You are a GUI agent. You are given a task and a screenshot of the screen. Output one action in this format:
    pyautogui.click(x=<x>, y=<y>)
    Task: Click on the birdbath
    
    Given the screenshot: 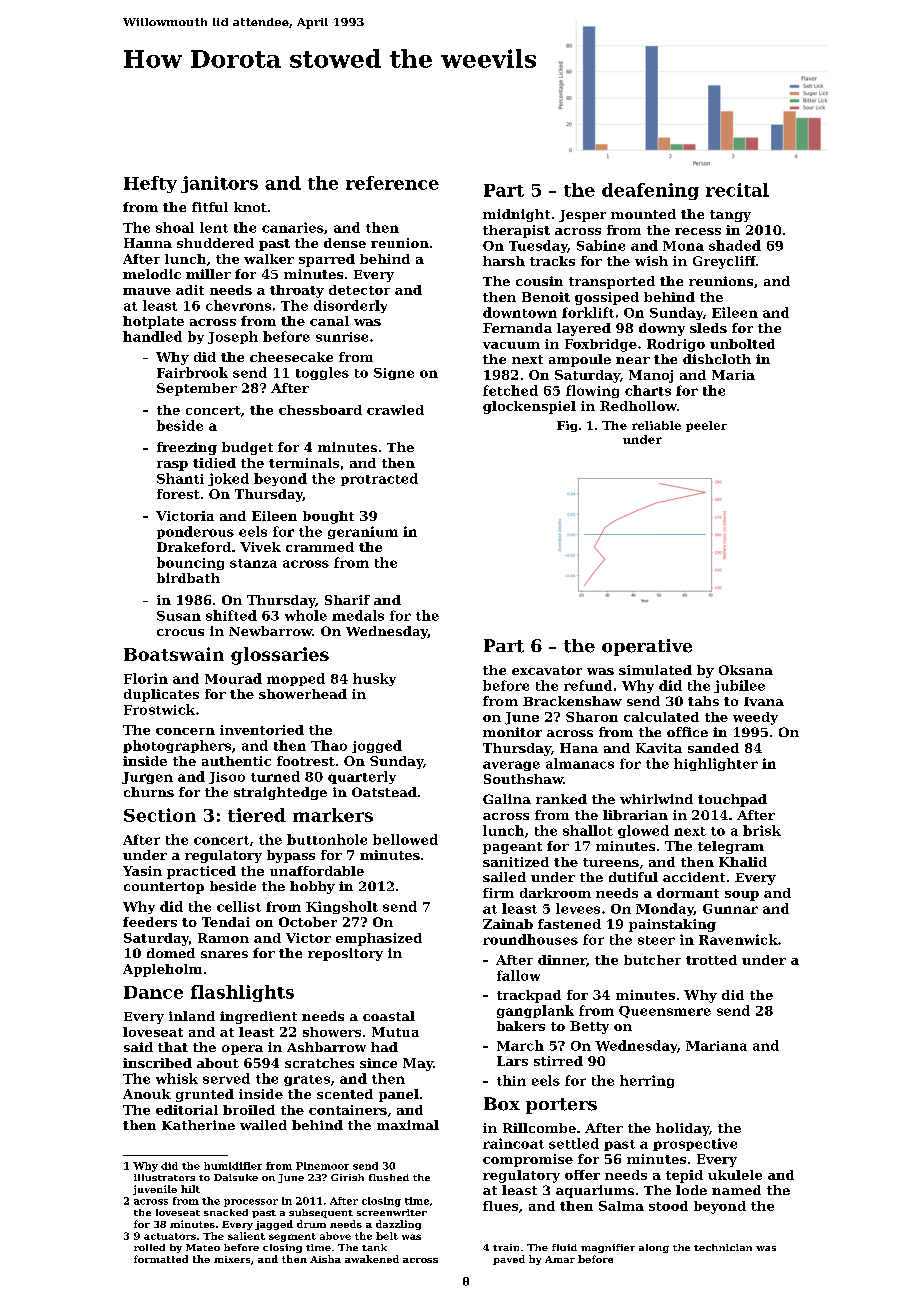 What is the action you would take?
    pyautogui.click(x=188, y=578)
